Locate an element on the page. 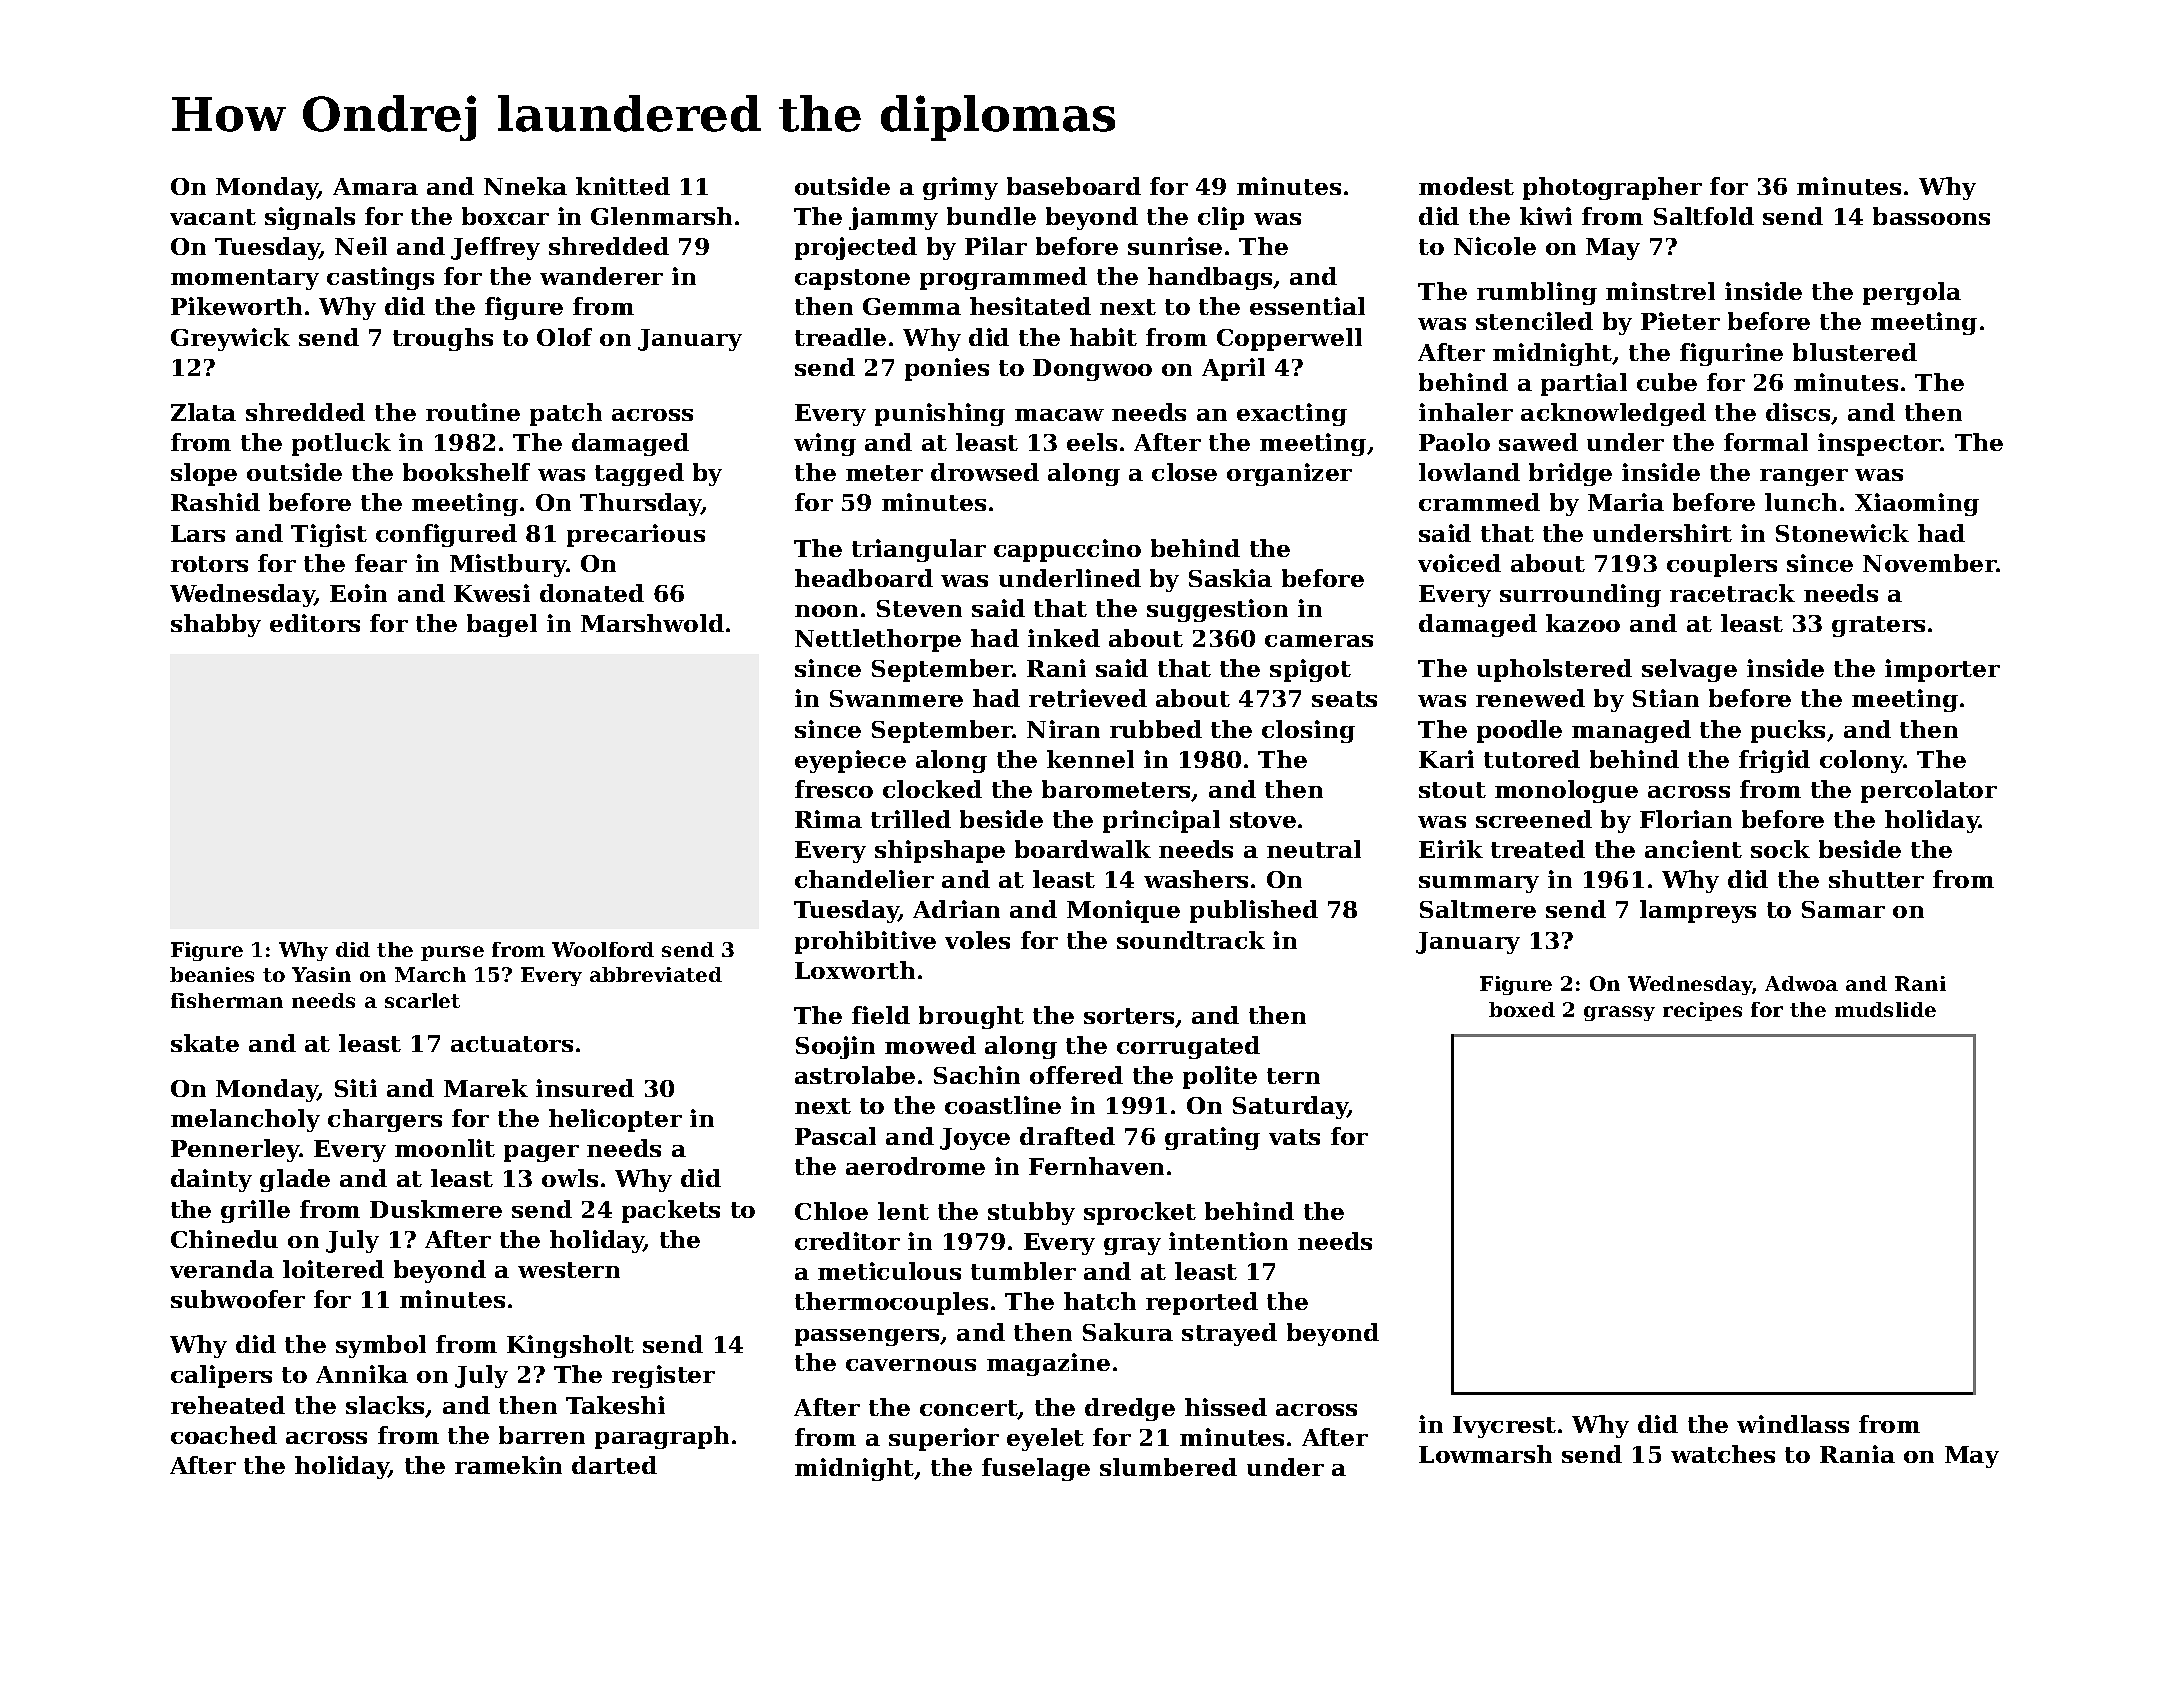  recipes is located at coordinates (1702, 1011).
